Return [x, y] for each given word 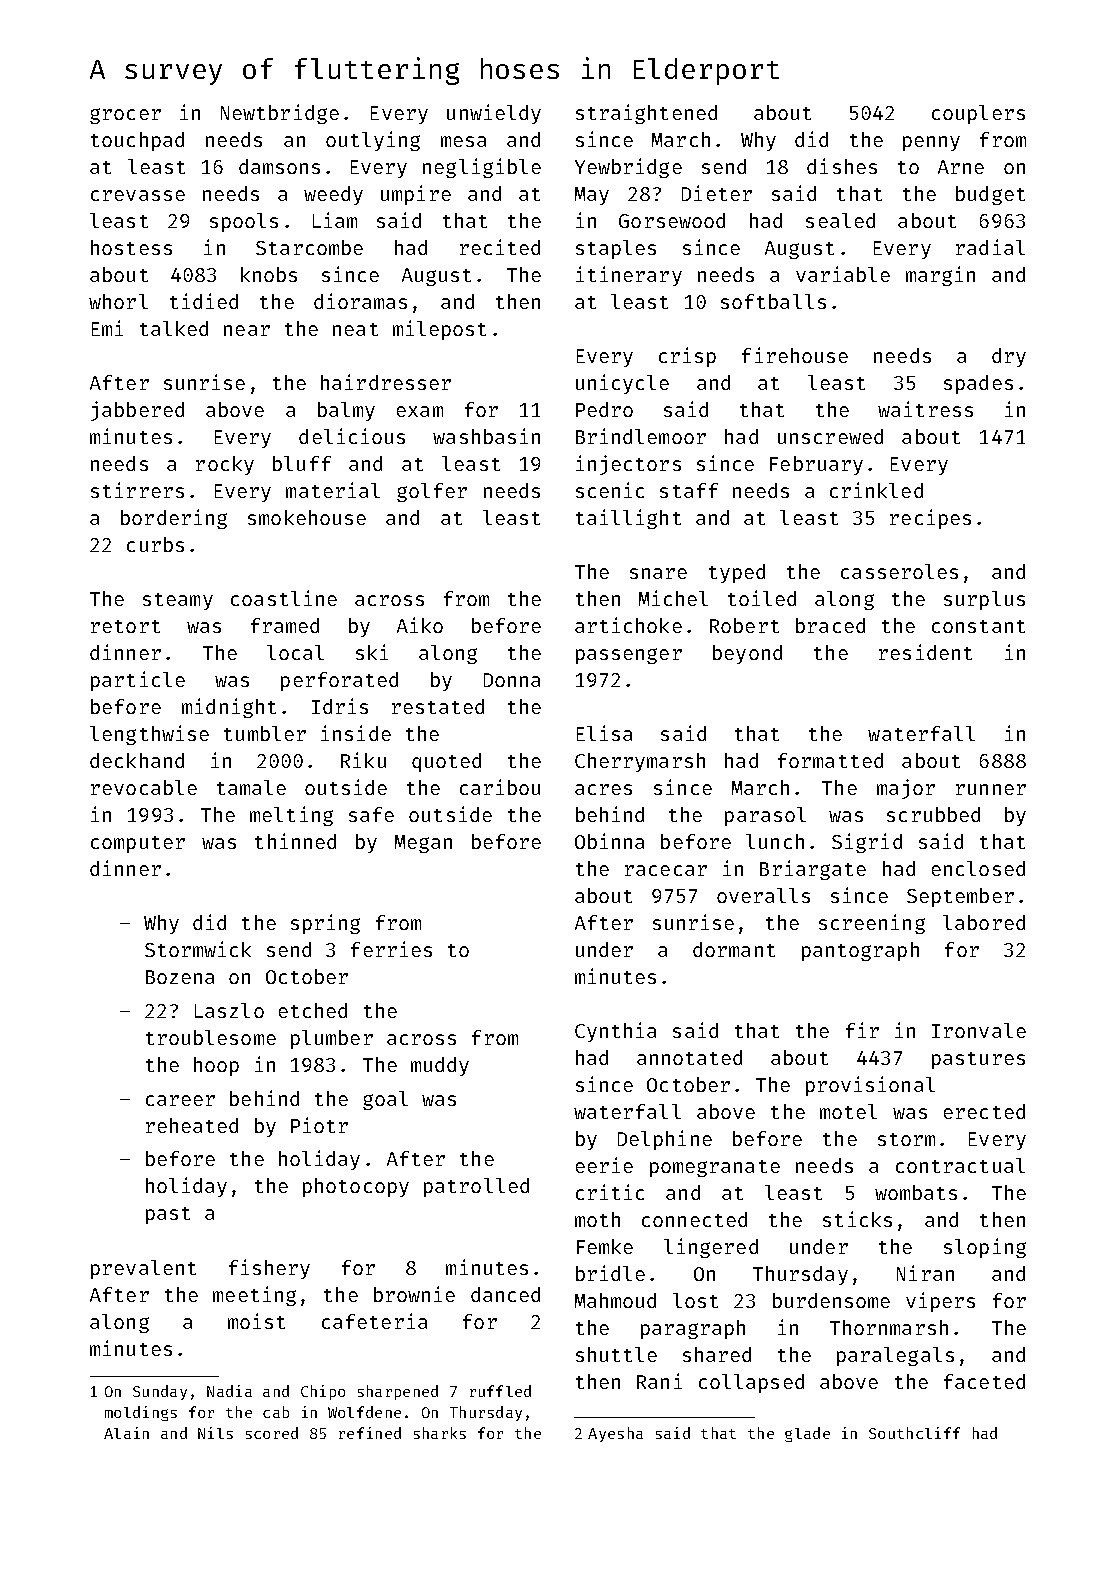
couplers [978, 114]
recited [500, 247]
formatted [830, 760]
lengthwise [149, 735]
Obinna [609, 841]
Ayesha [615, 1434]
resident [925, 652]
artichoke [628, 625]
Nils [215, 1433]
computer [138, 844]
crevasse [138, 195]
